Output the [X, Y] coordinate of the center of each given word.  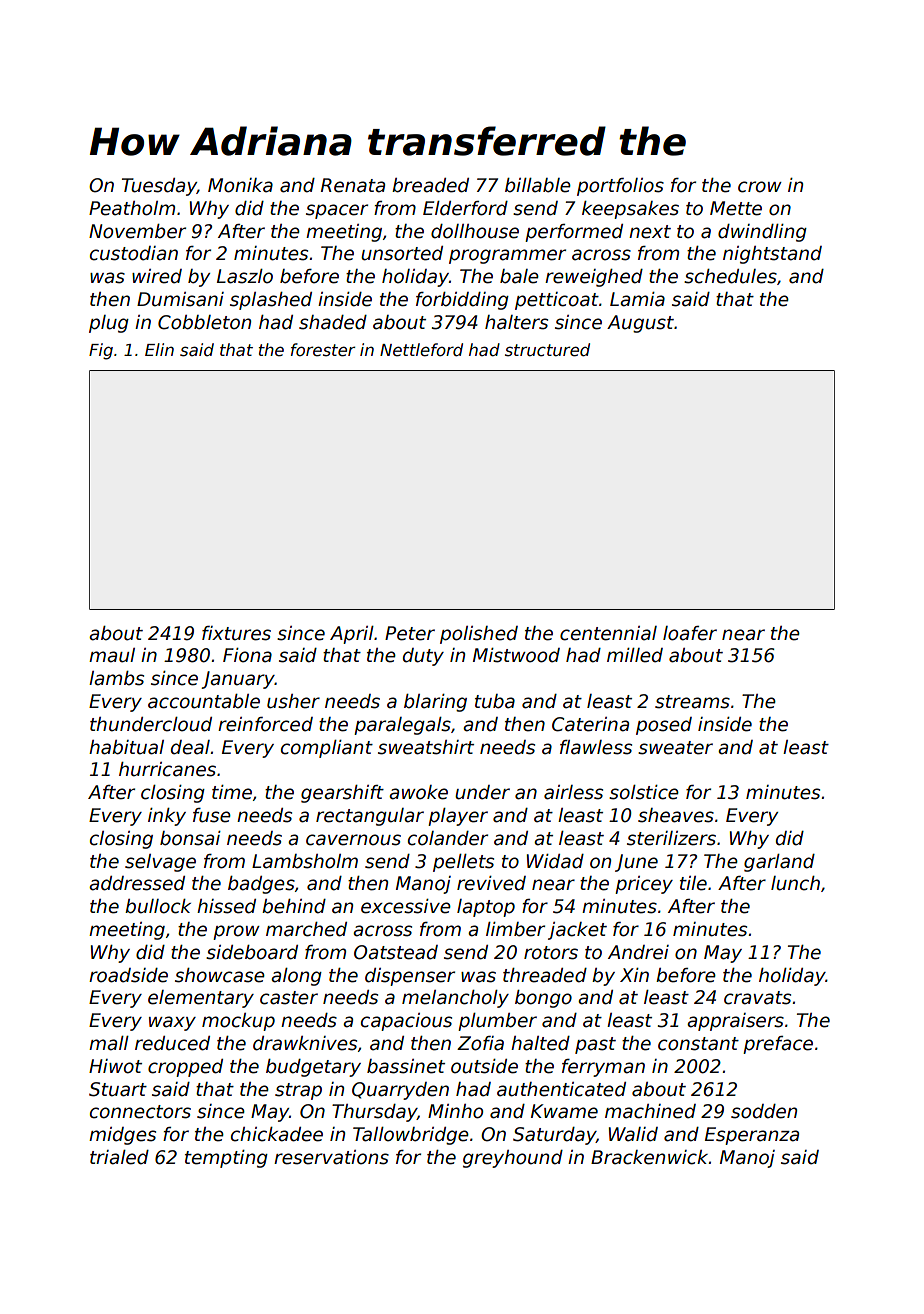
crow [760, 187]
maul [112, 655]
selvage [160, 863]
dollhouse [475, 231]
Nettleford [421, 350]
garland [779, 863]
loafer [690, 633]
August [640, 324]
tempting [226, 1159]
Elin [159, 349]
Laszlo [245, 276]
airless [573, 792]
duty [423, 657]
